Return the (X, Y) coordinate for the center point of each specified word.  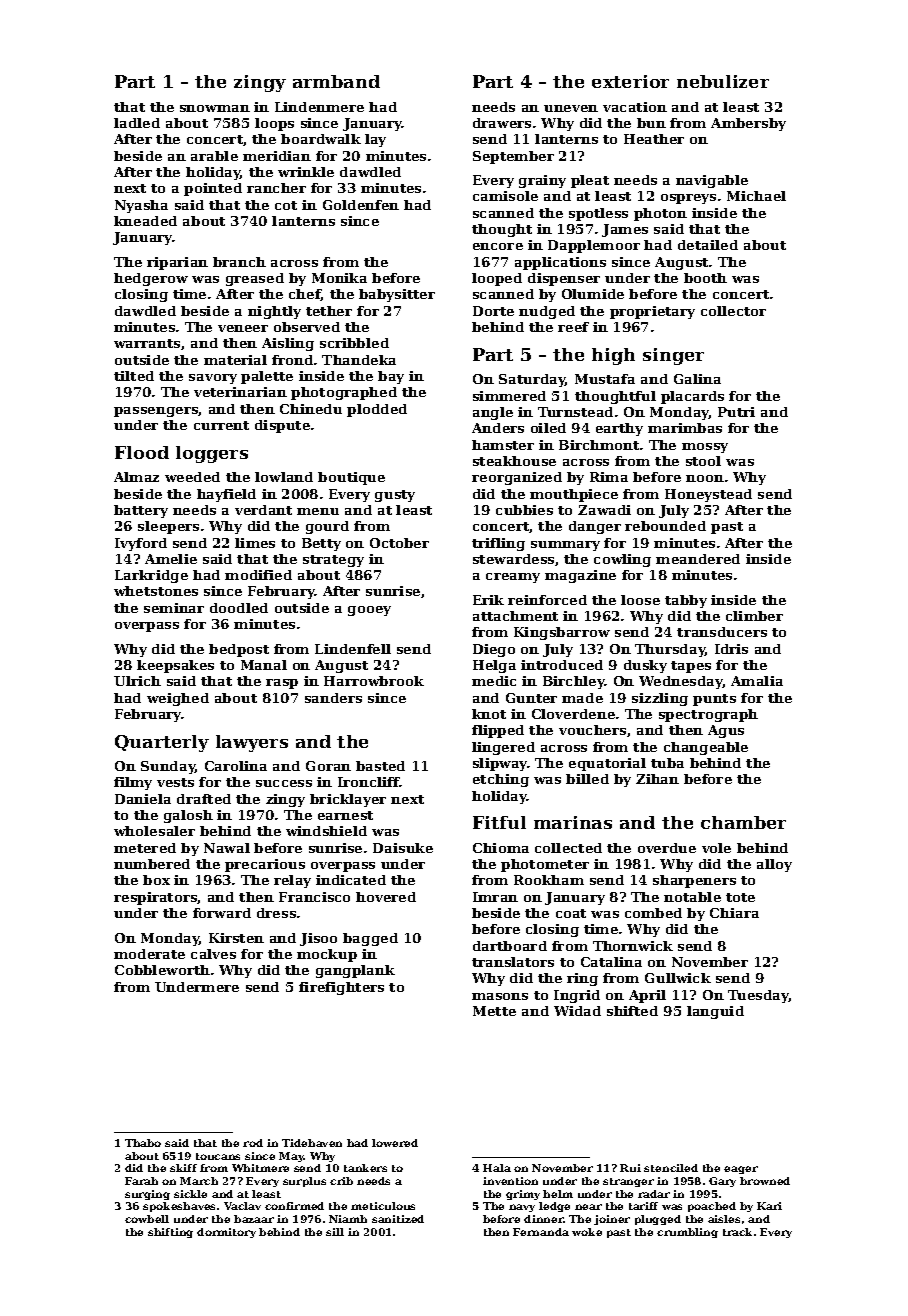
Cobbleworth (162, 970)
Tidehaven (312, 1143)
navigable (712, 181)
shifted (632, 1011)
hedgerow (151, 279)
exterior (630, 81)
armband (336, 81)
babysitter (397, 295)
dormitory (226, 1233)
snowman (215, 108)
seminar (174, 608)
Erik (488, 600)
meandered (698, 559)
